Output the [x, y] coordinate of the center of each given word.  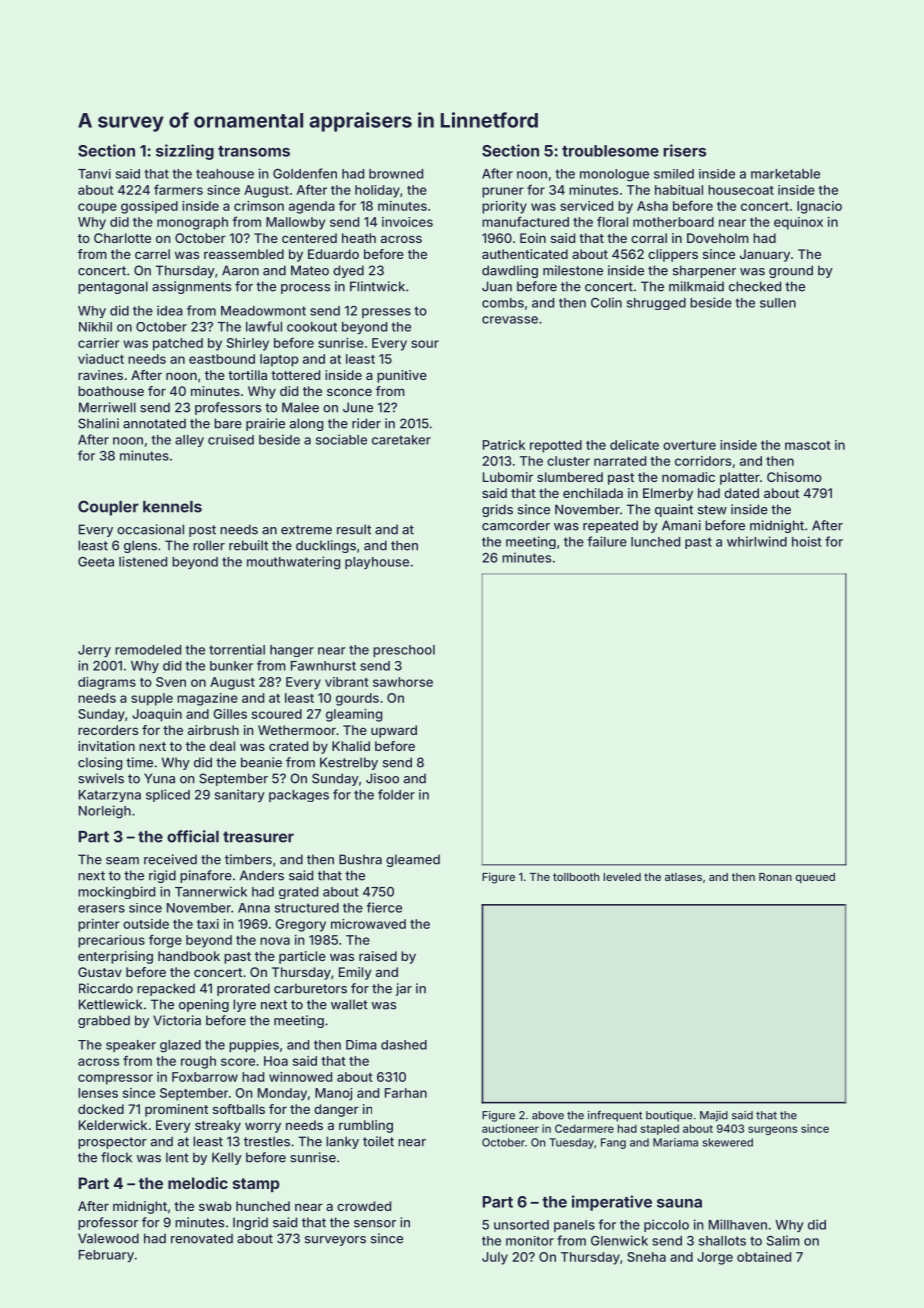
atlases [683, 877]
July [495, 1258]
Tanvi [94, 174]
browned [396, 174]
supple [152, 699]
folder [396, 794]
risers [684, 150]
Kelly [227, 1158]
